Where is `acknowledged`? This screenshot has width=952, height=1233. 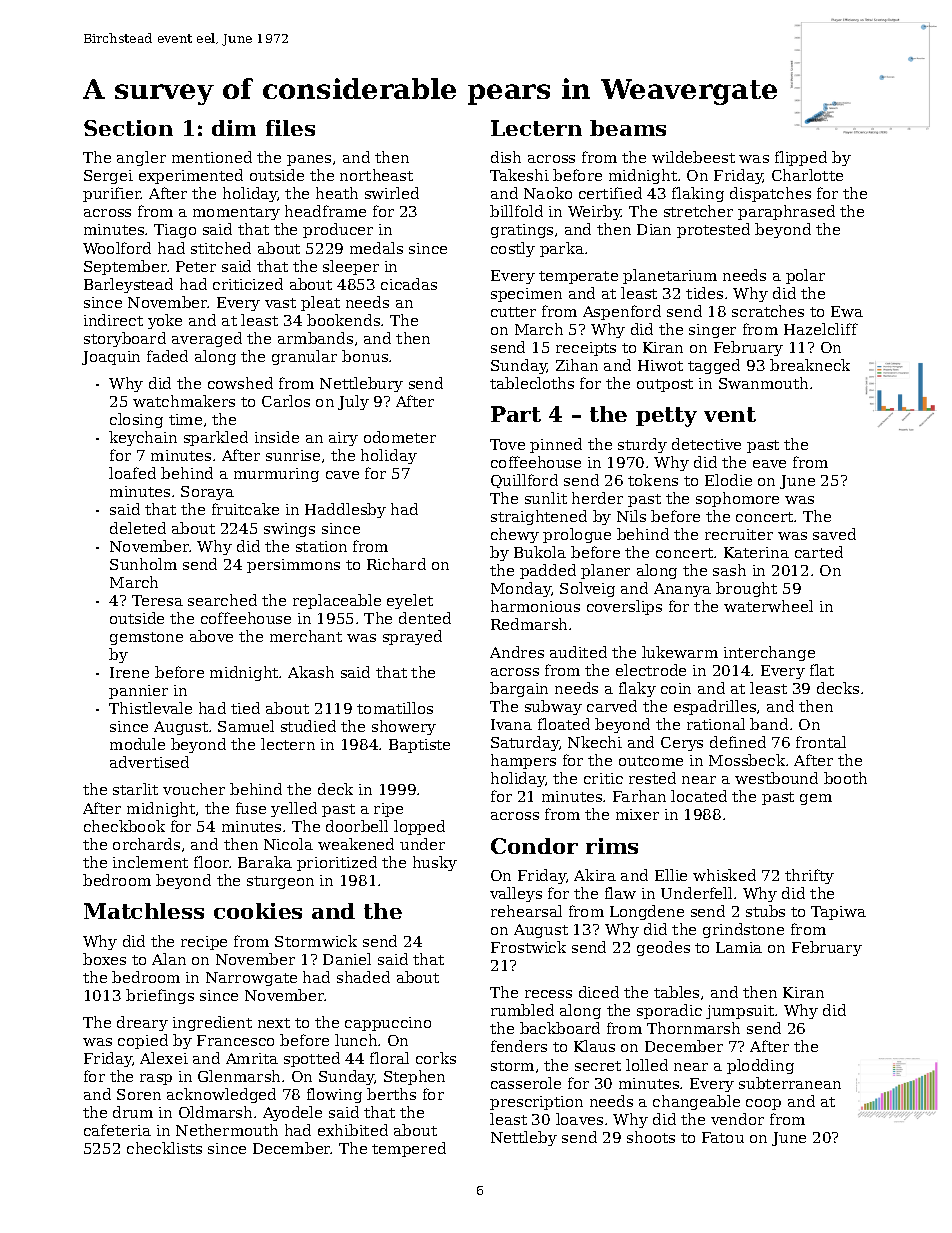 acknowledged is located at coordinates (221, 1095).
